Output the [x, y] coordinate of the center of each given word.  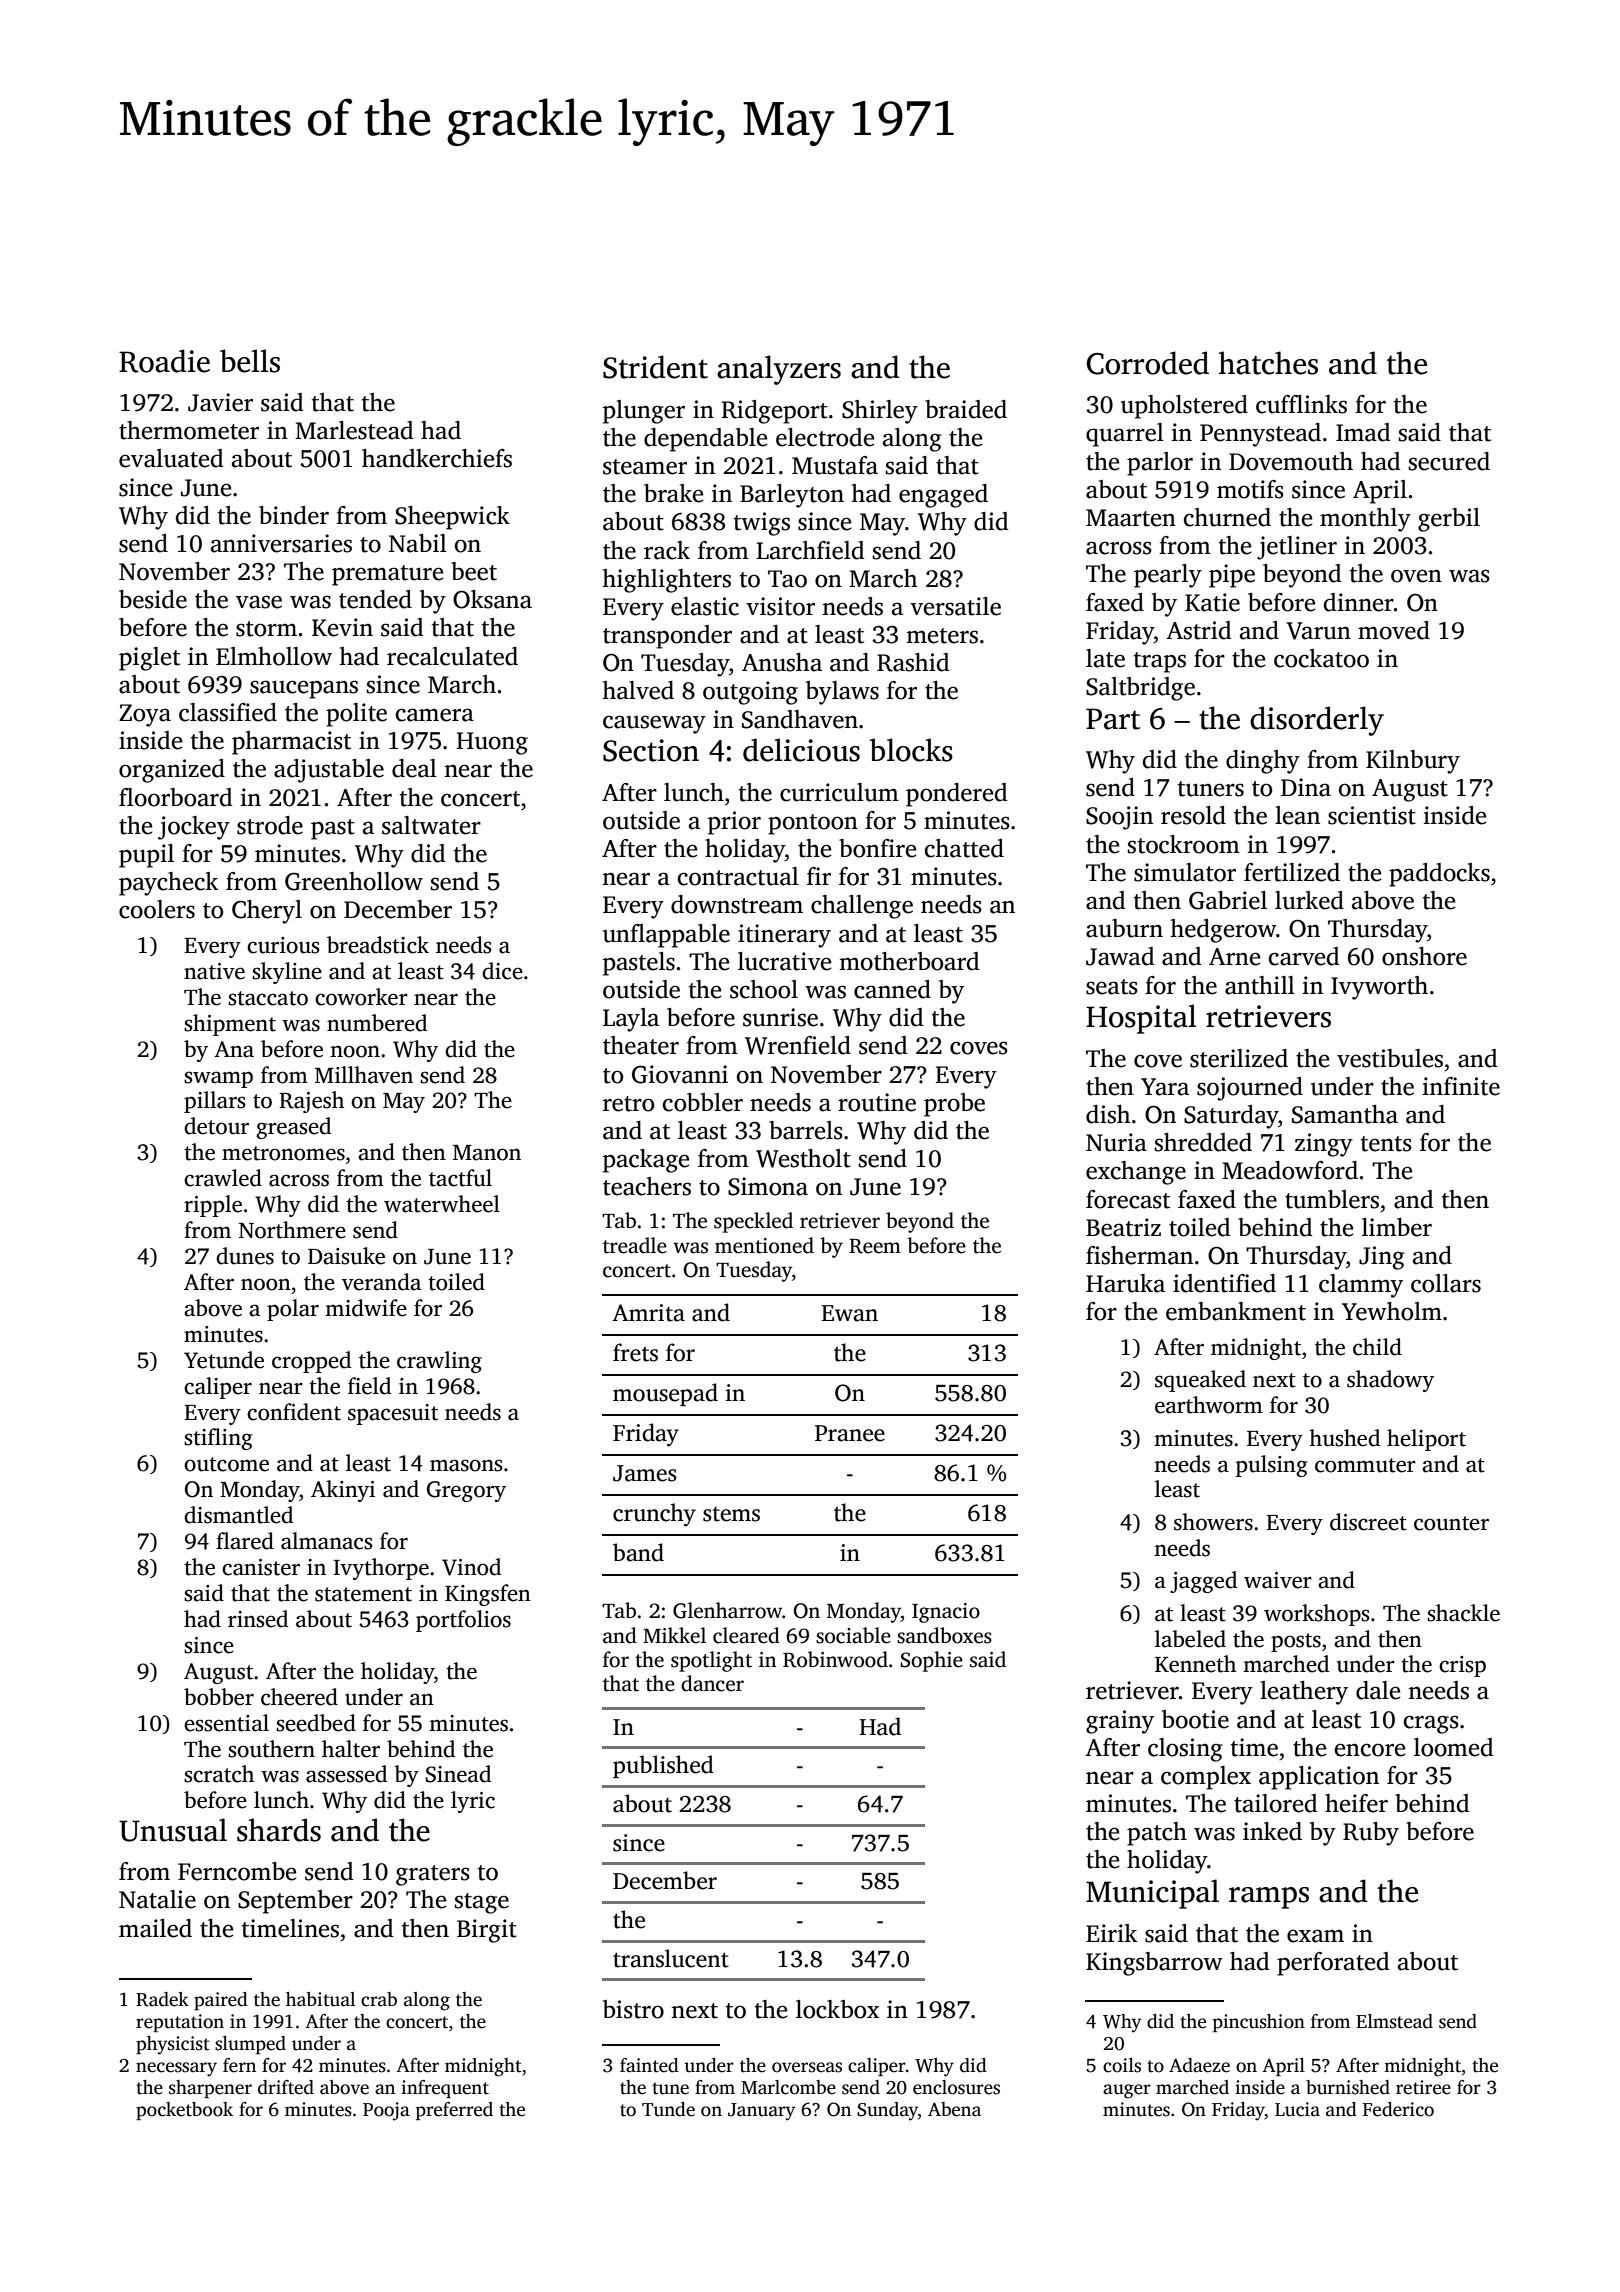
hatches [1268, 363]
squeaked [1200, 1381]
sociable [853, 1635]
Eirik [1112, 1933]
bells [250, 361]
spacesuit [393, 1414]
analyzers [779, 370]
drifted [286, 2087]
